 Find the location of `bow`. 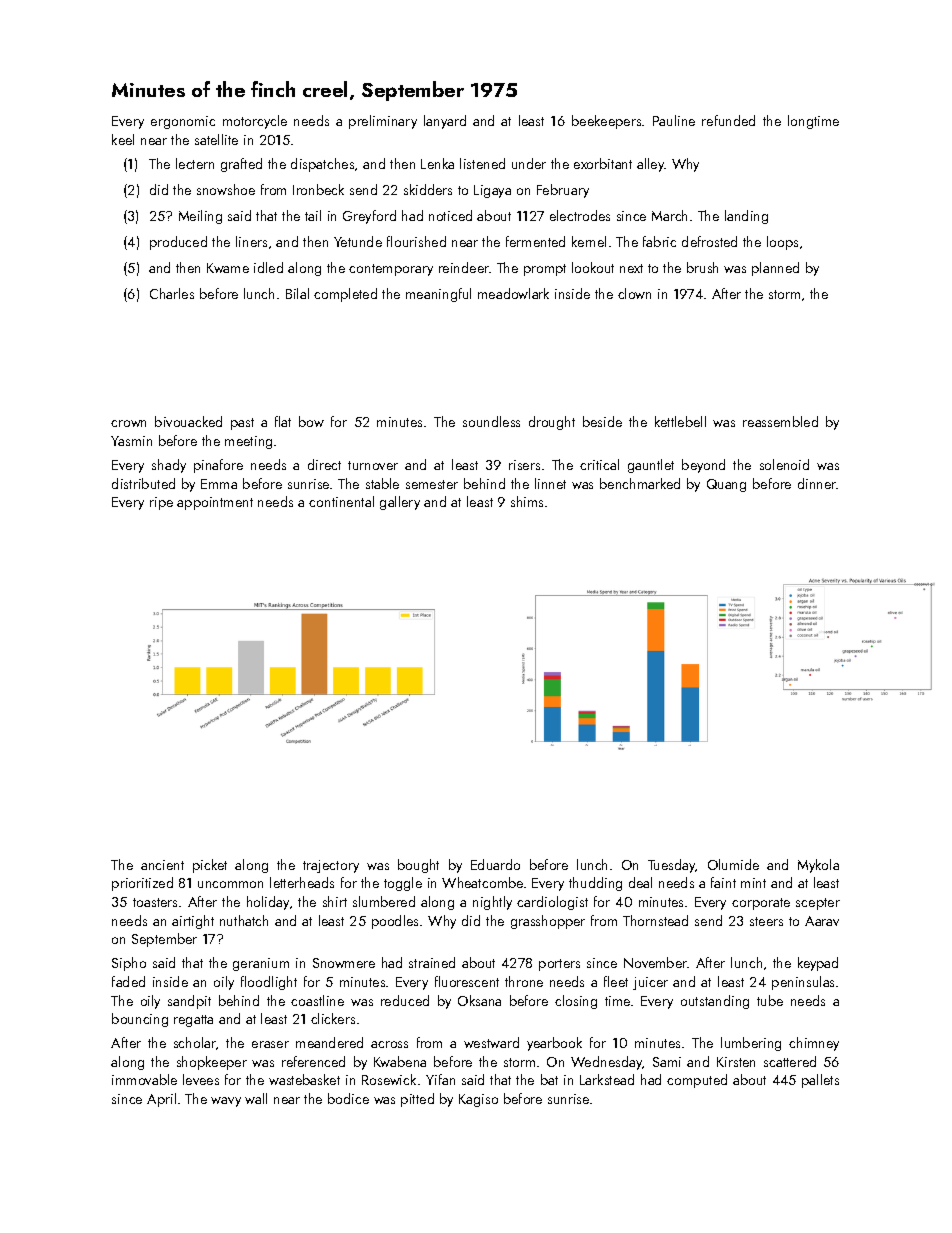

bow is located at coordinates (311, 421).
